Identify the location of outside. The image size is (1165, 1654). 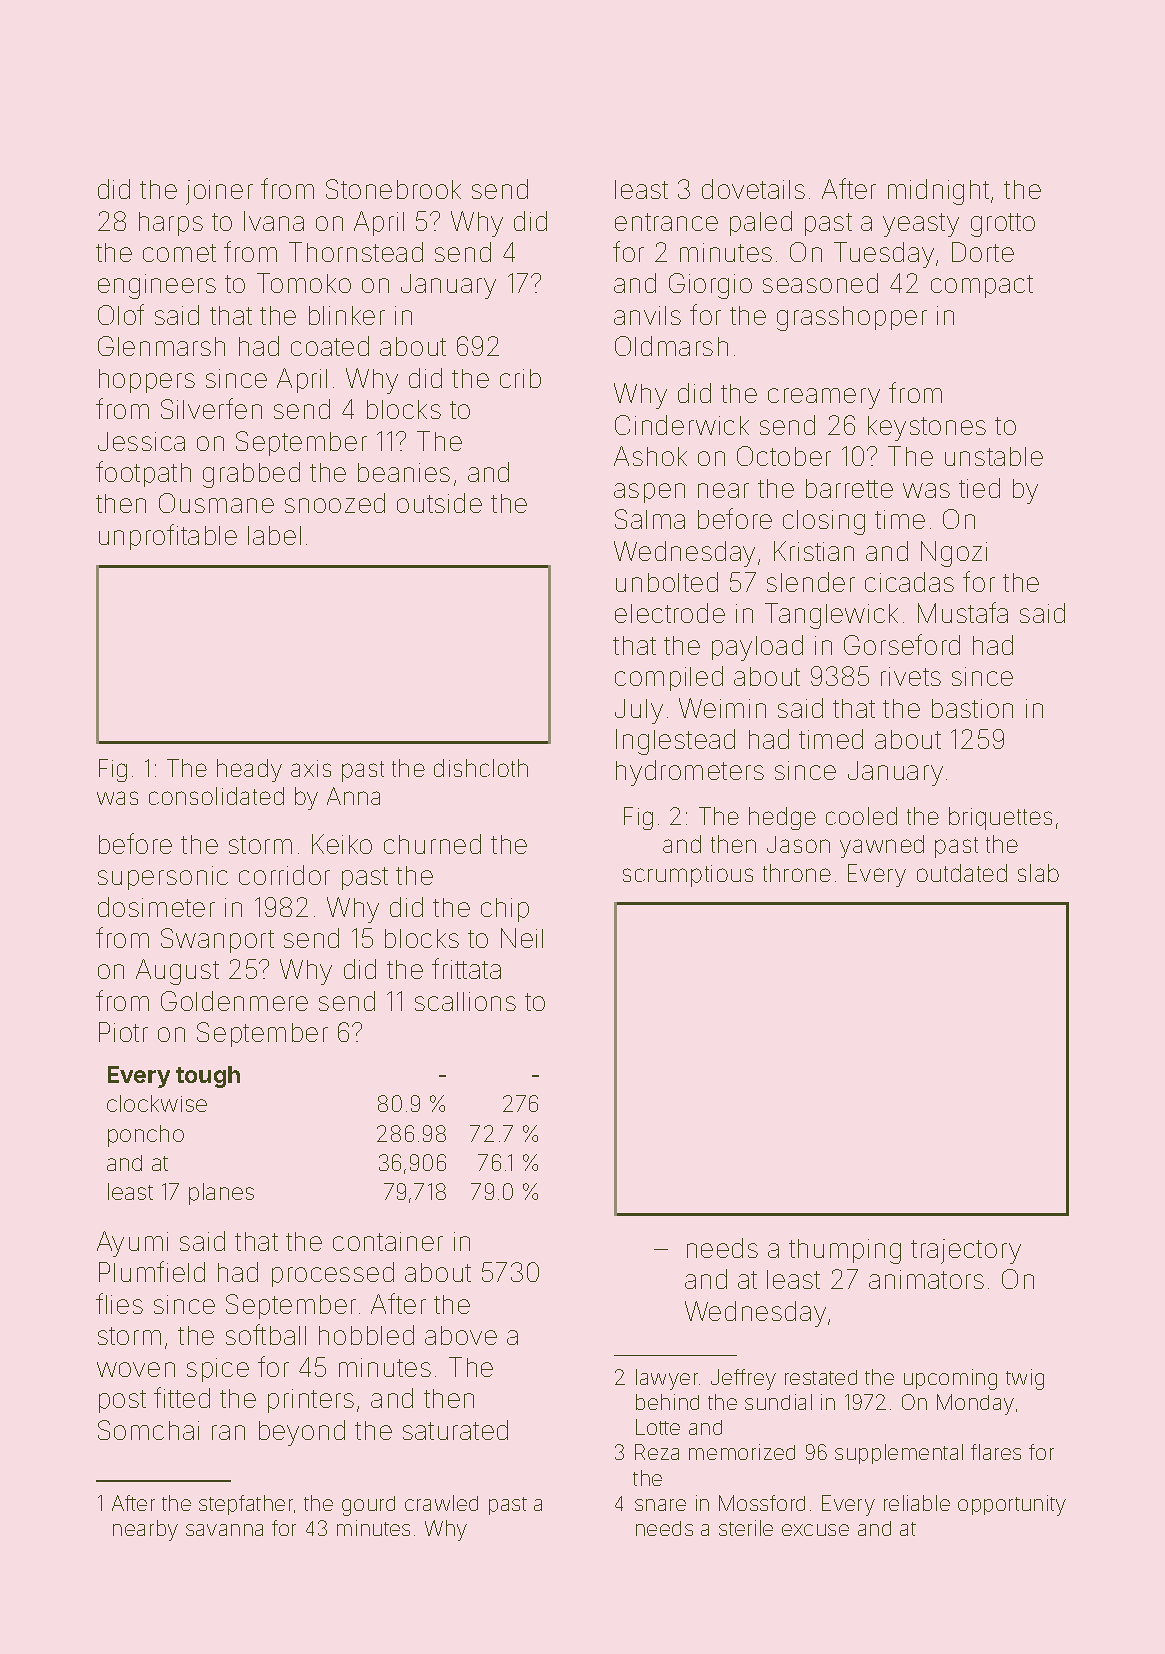
(439, 503).
